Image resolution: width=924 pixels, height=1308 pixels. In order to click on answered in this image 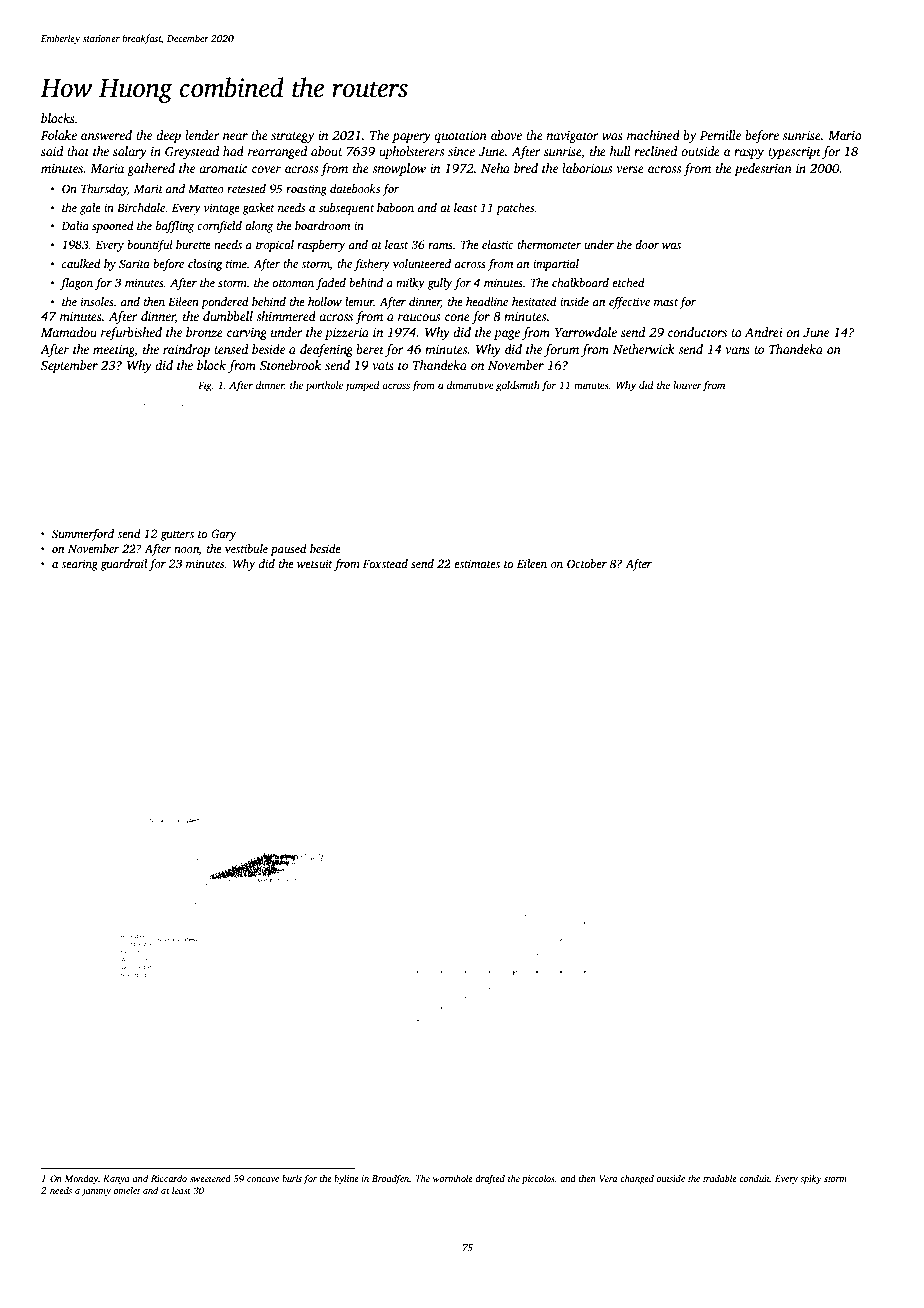, I will do `click(106, 135)`.
